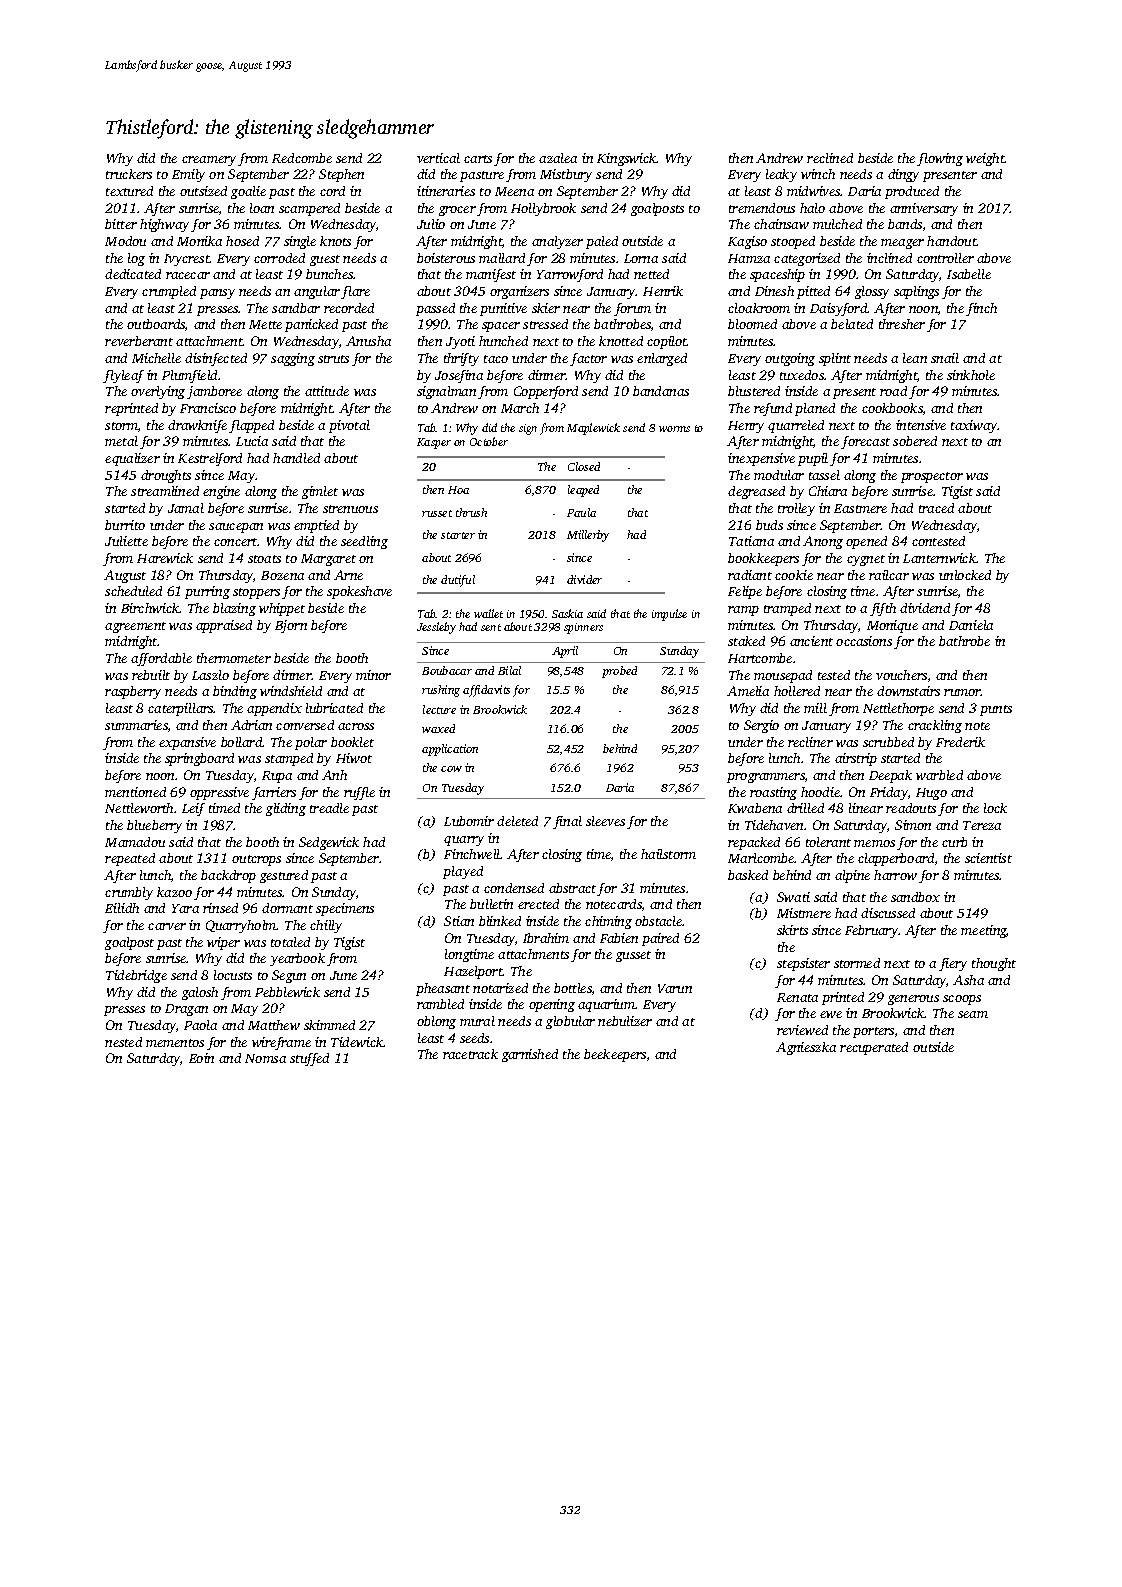 The width and height of the document is (1122, 1587). I want to click on Modou, so click(125, 241).
